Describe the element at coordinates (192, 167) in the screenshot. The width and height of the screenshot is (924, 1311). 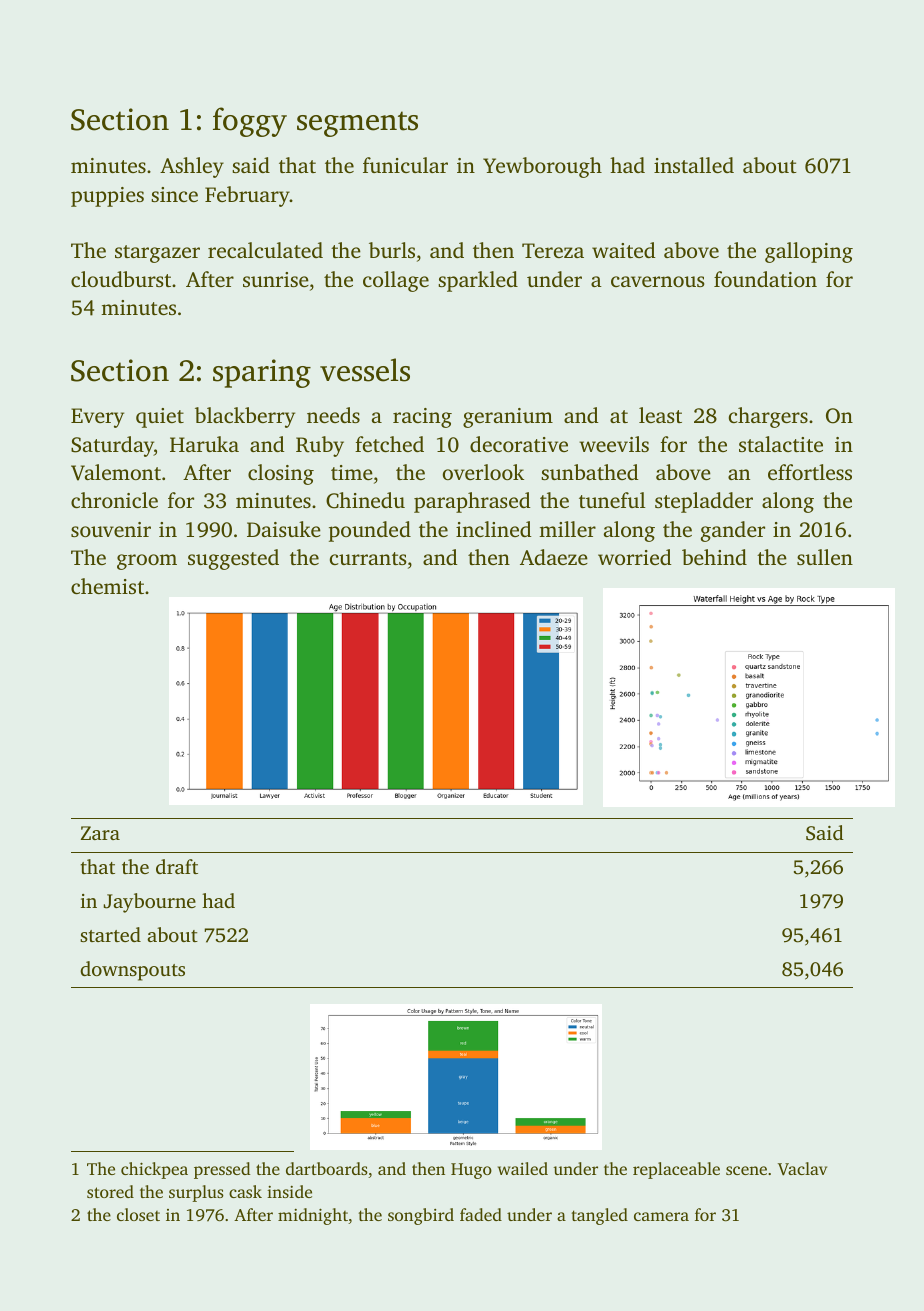
I see `Ashley` at that location.
